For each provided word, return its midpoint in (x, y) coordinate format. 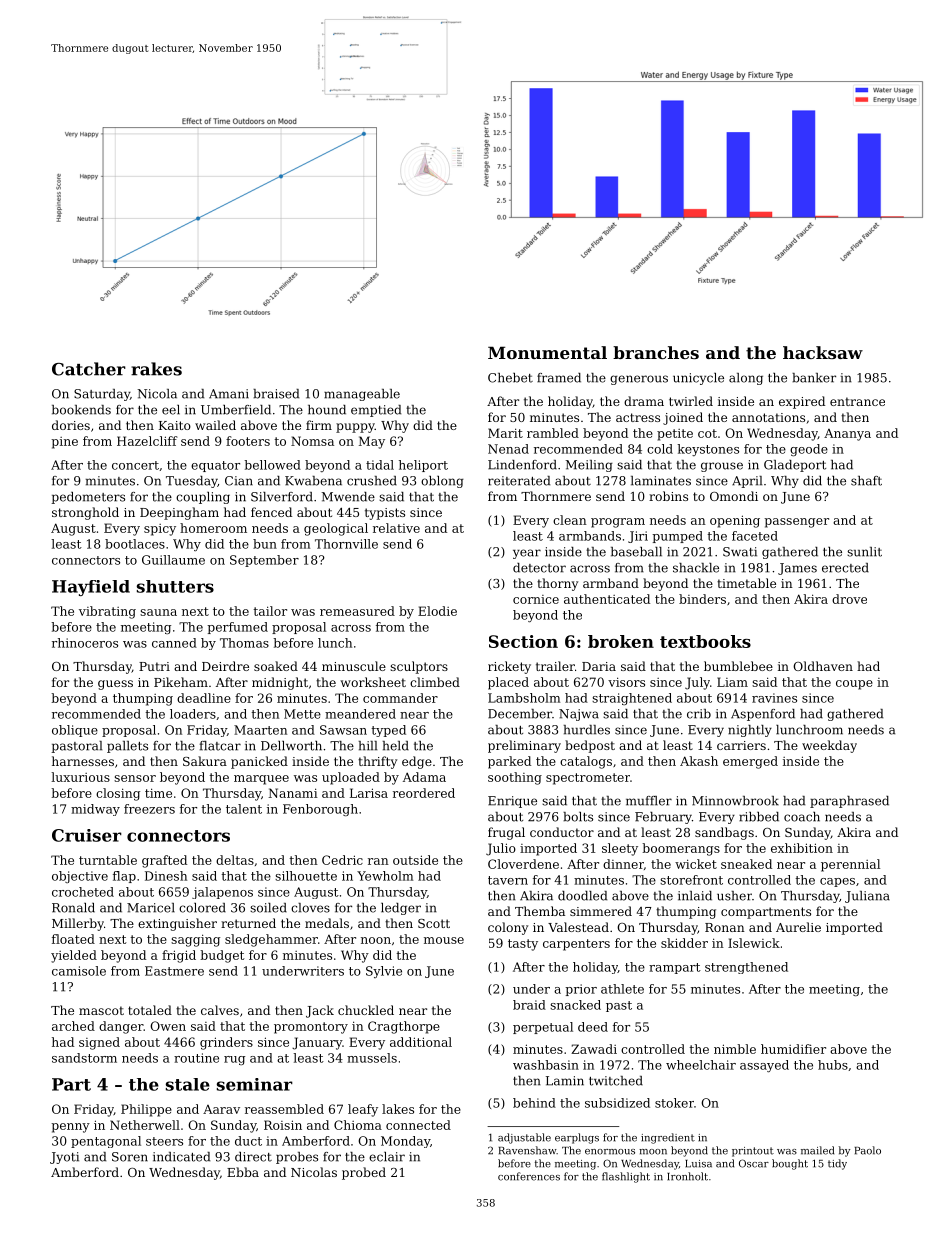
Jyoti (64, 1158)
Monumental (547, 352)
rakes (156, 369)
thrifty (377, 762)
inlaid (695, 896)
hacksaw (823, 352)
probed (364, 1173)
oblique (75, 731)
